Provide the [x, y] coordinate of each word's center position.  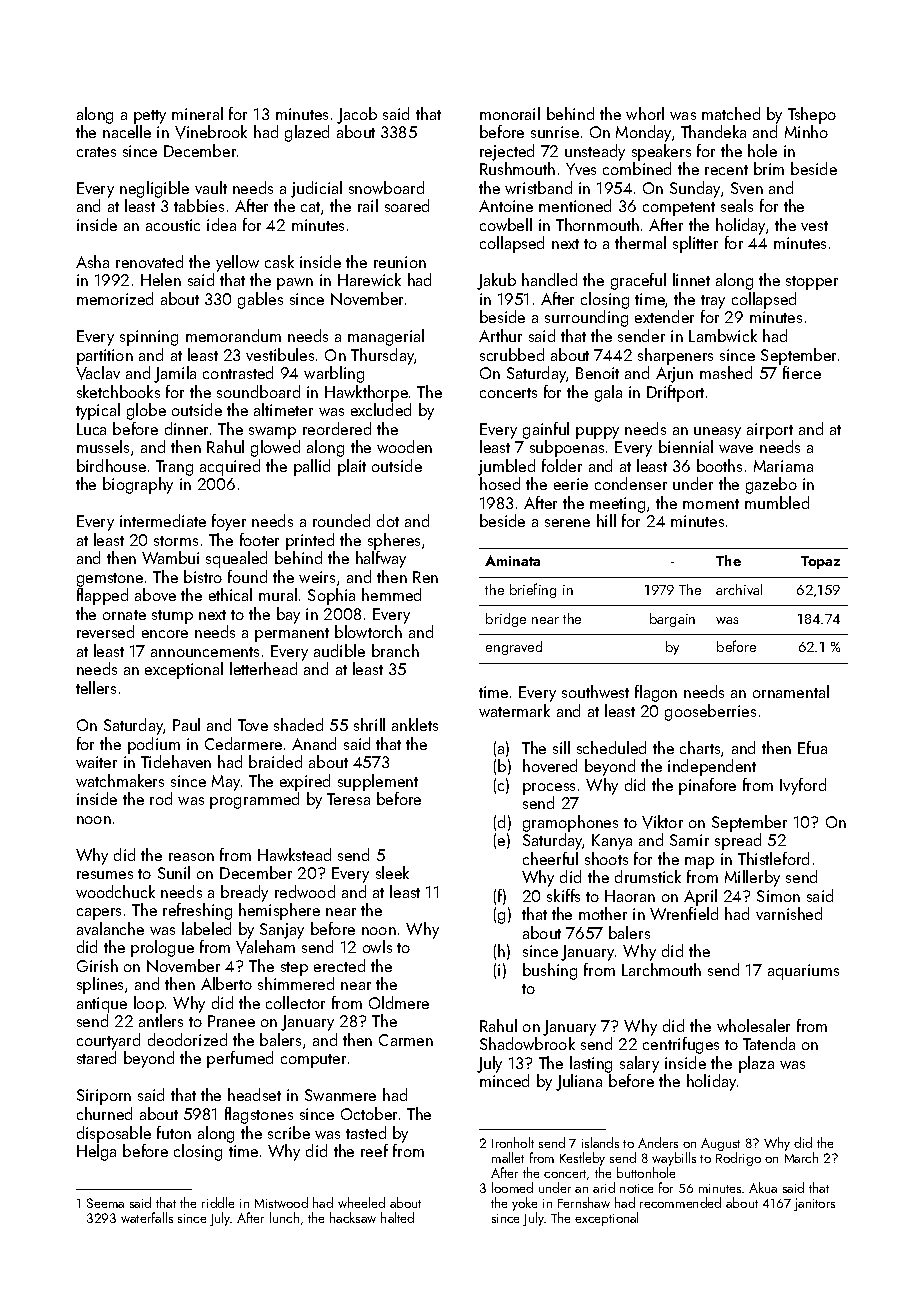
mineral [197, 113]
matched [731, 113]
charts [700, 747]
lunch [284, 1217]
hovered [550, 765]
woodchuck [115, 891]
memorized [115, 298]
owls [377, 946]
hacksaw [353, 1217]
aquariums [803, 972]
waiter [96, 762]
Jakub [496, 281]
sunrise [555, 132]
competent [679, 209]
